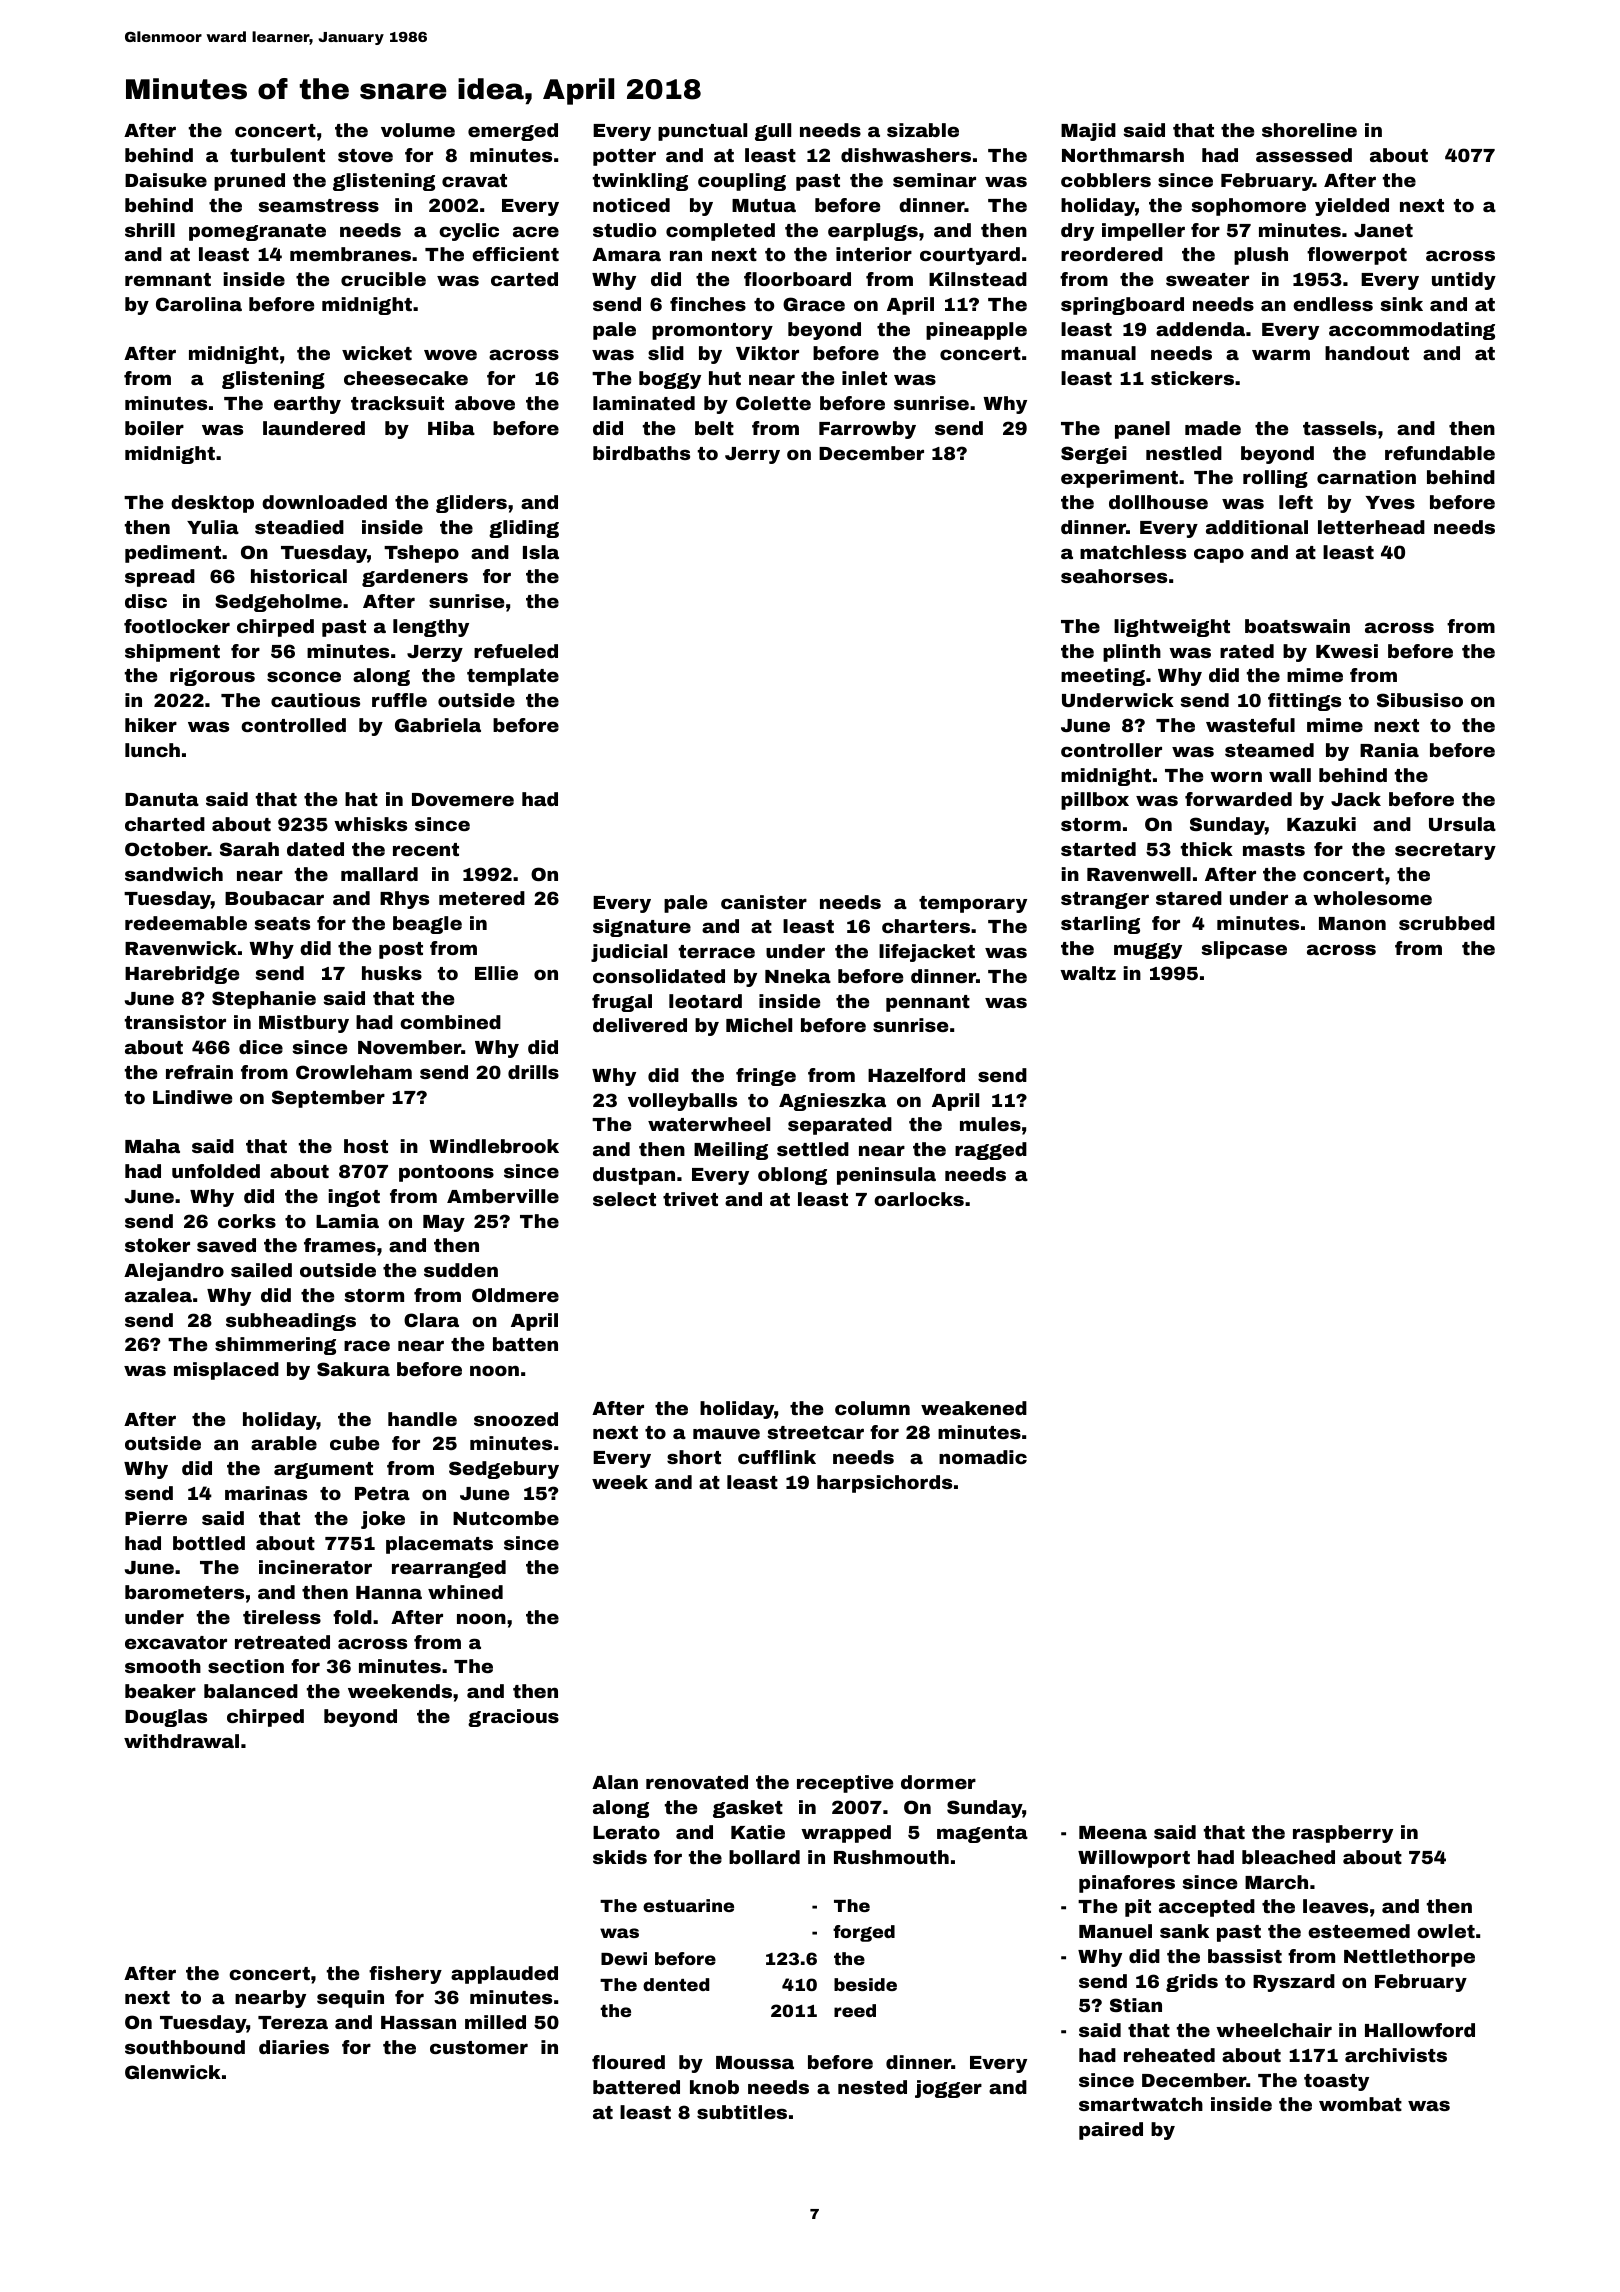 This screenshot has height=2292, width=1620. Describe the element at coordinates (1447, 923) in the screenshot. I see `scrubbed` at that location.
